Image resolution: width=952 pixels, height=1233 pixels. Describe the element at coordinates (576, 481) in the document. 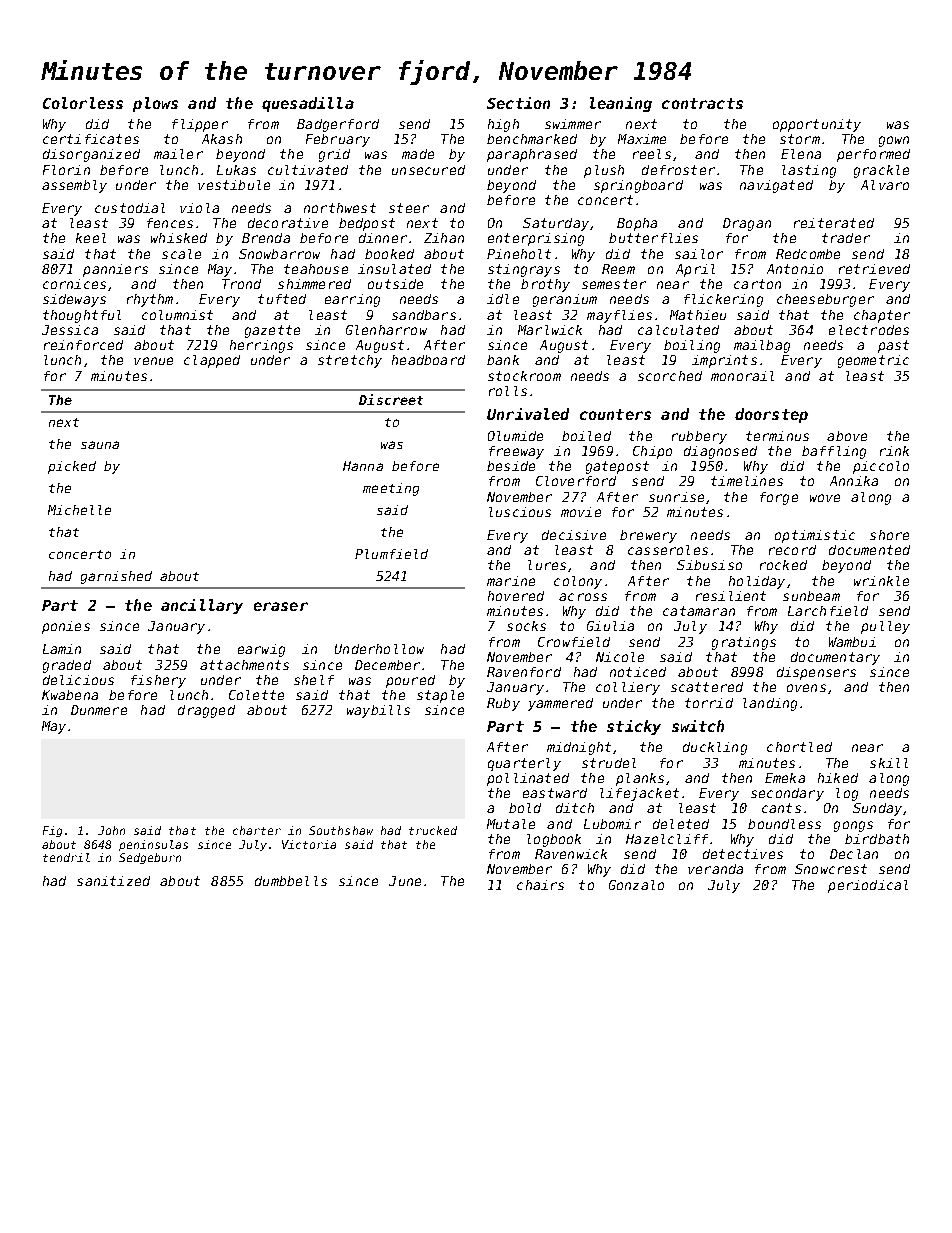

I see `Cloverford` at that location.
